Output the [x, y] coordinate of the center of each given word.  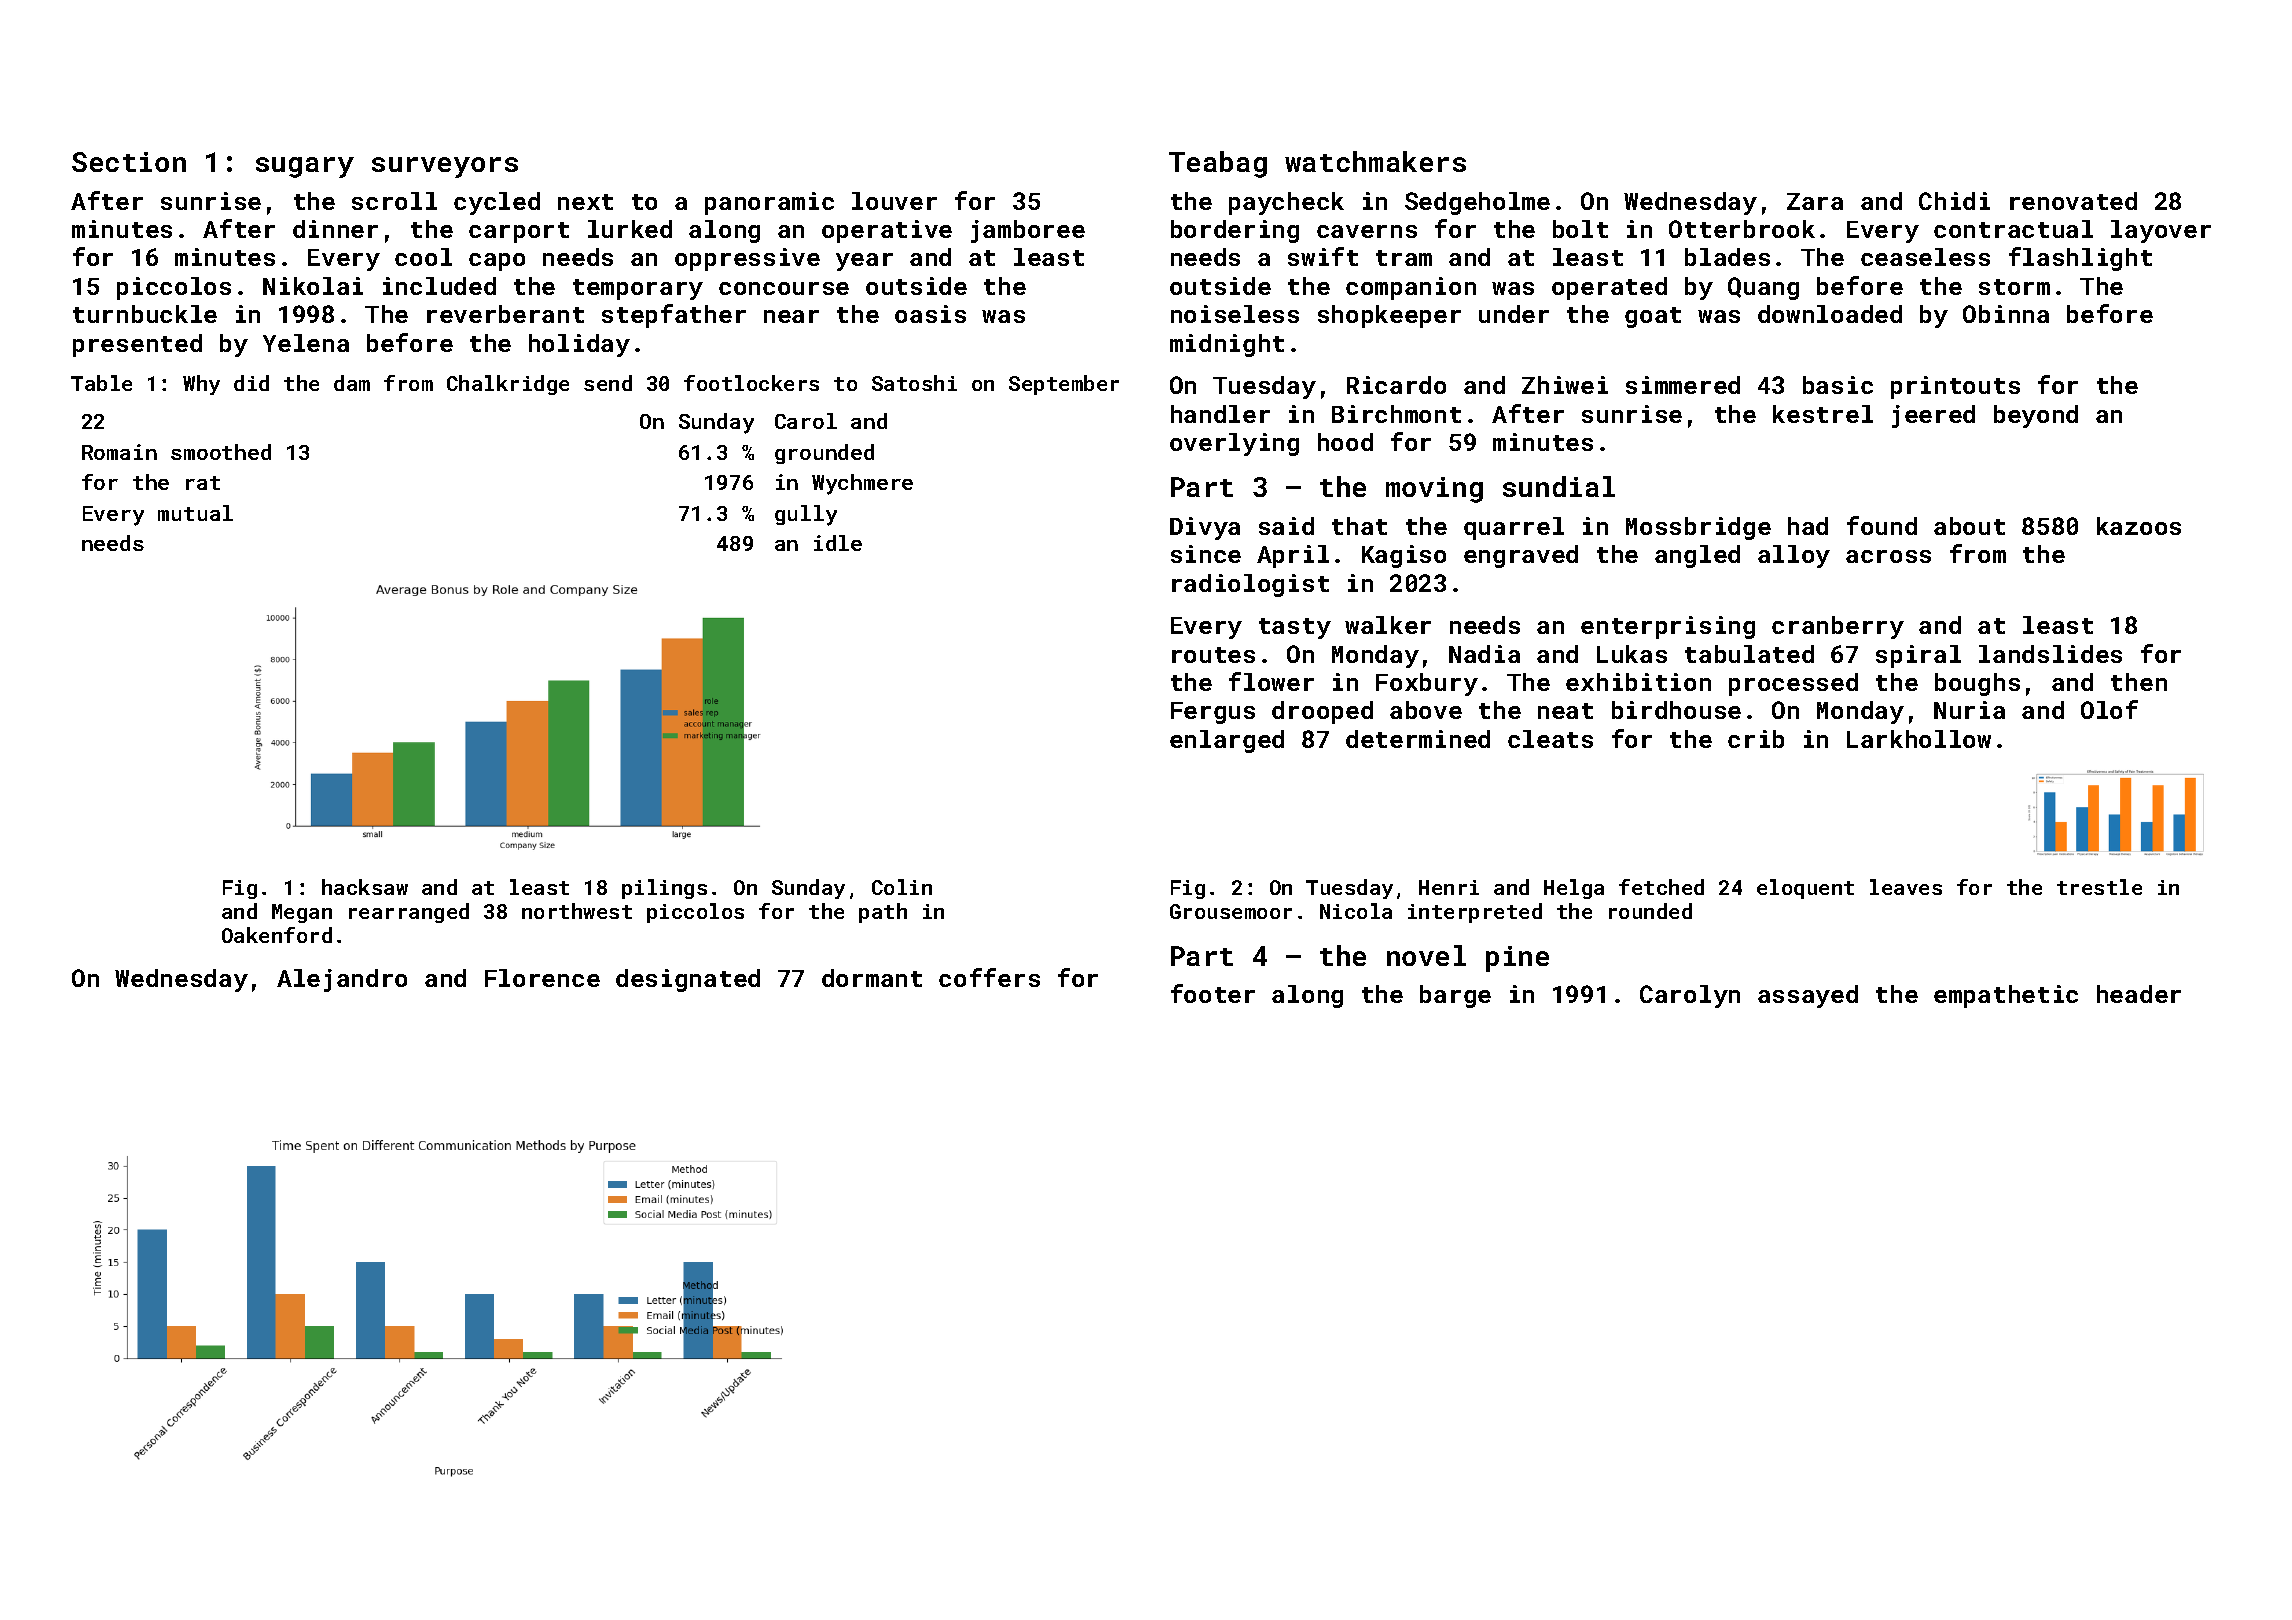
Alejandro [342, 980]
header [2139, 994]
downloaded [1830, 314]
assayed [1808, 996]
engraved [1521, 556]
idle [838, 543]
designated [688, 980]
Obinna [2006, 314]
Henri [1449, 887]
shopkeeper [1389, 316]
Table [101, 383]
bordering [1235, 231]
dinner [335, 229]
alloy [1794, 556]
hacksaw [365, 887]
